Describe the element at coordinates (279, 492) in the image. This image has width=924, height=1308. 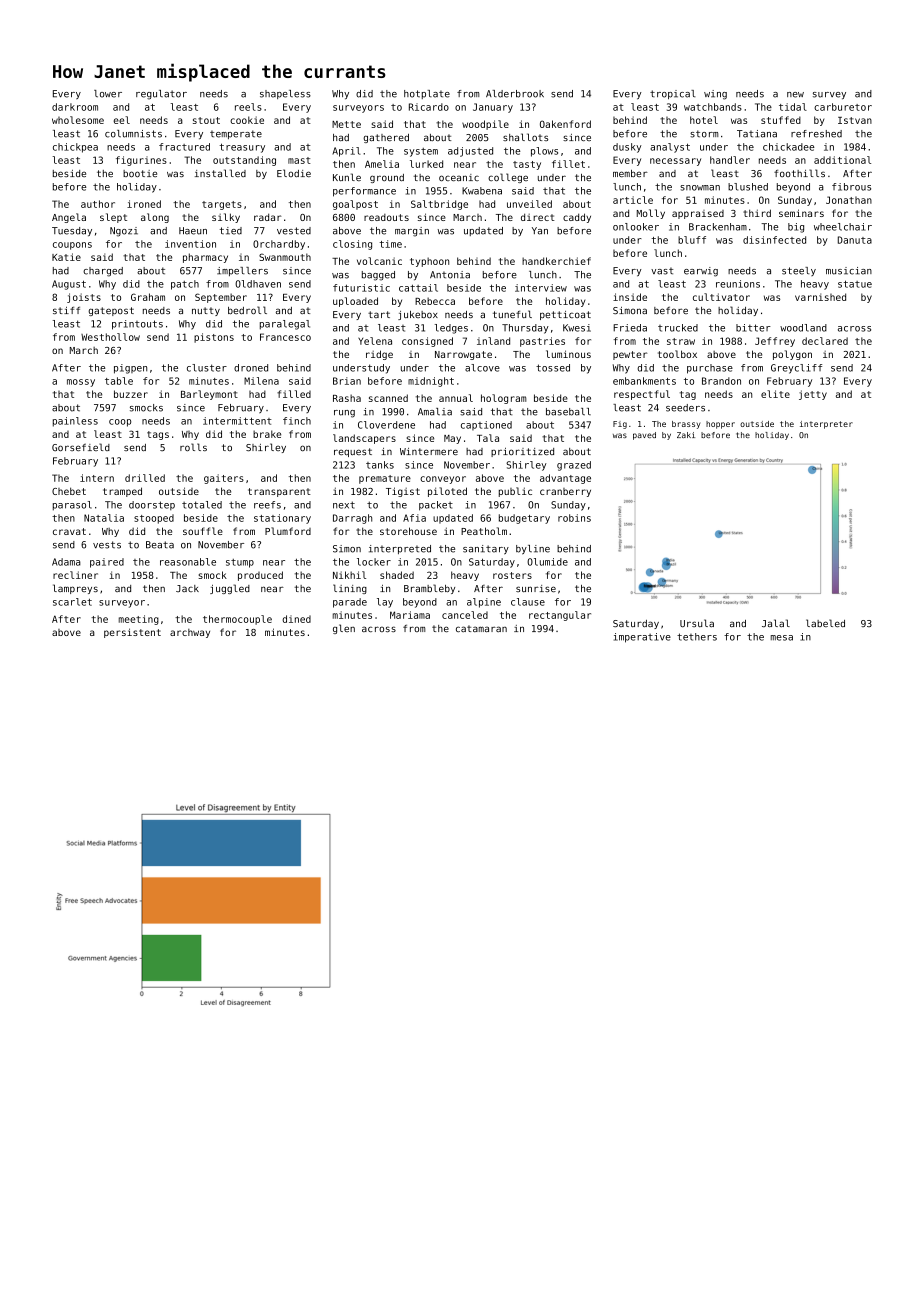
I see `transparent` at that location.
